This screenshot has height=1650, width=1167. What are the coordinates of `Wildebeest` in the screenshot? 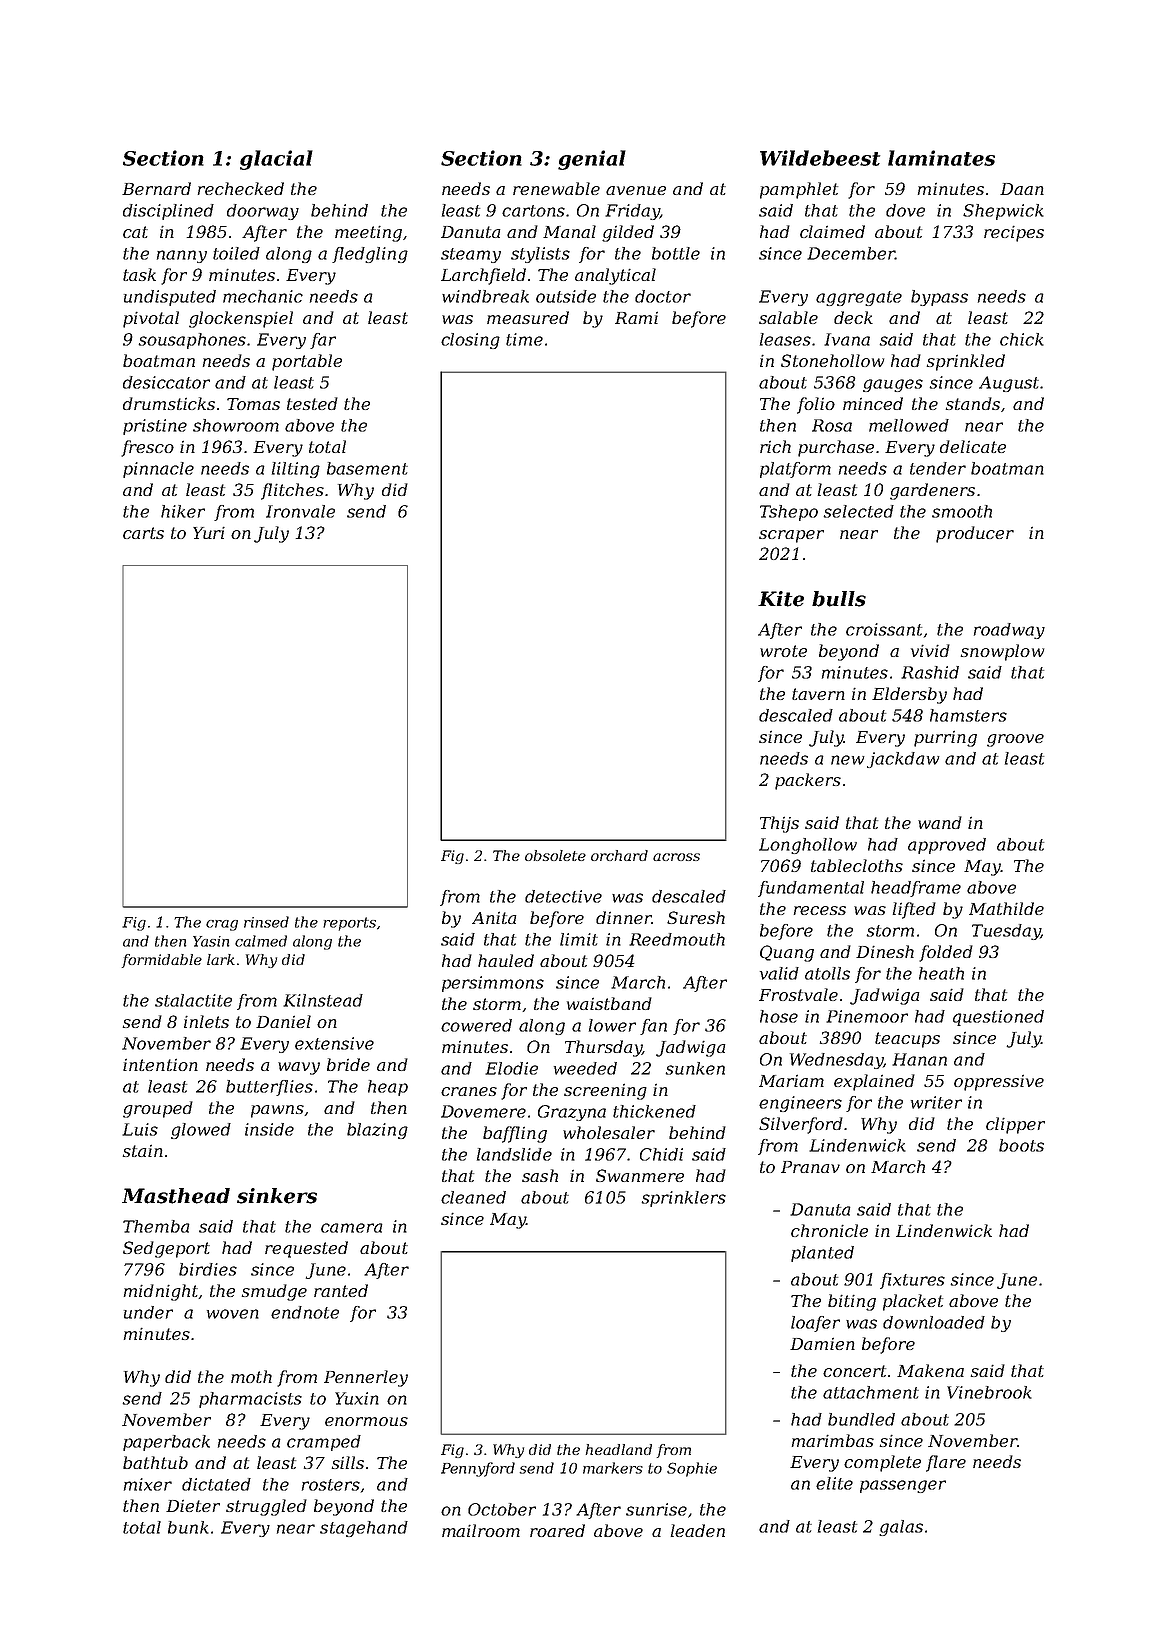 It's located at (820, 158).
